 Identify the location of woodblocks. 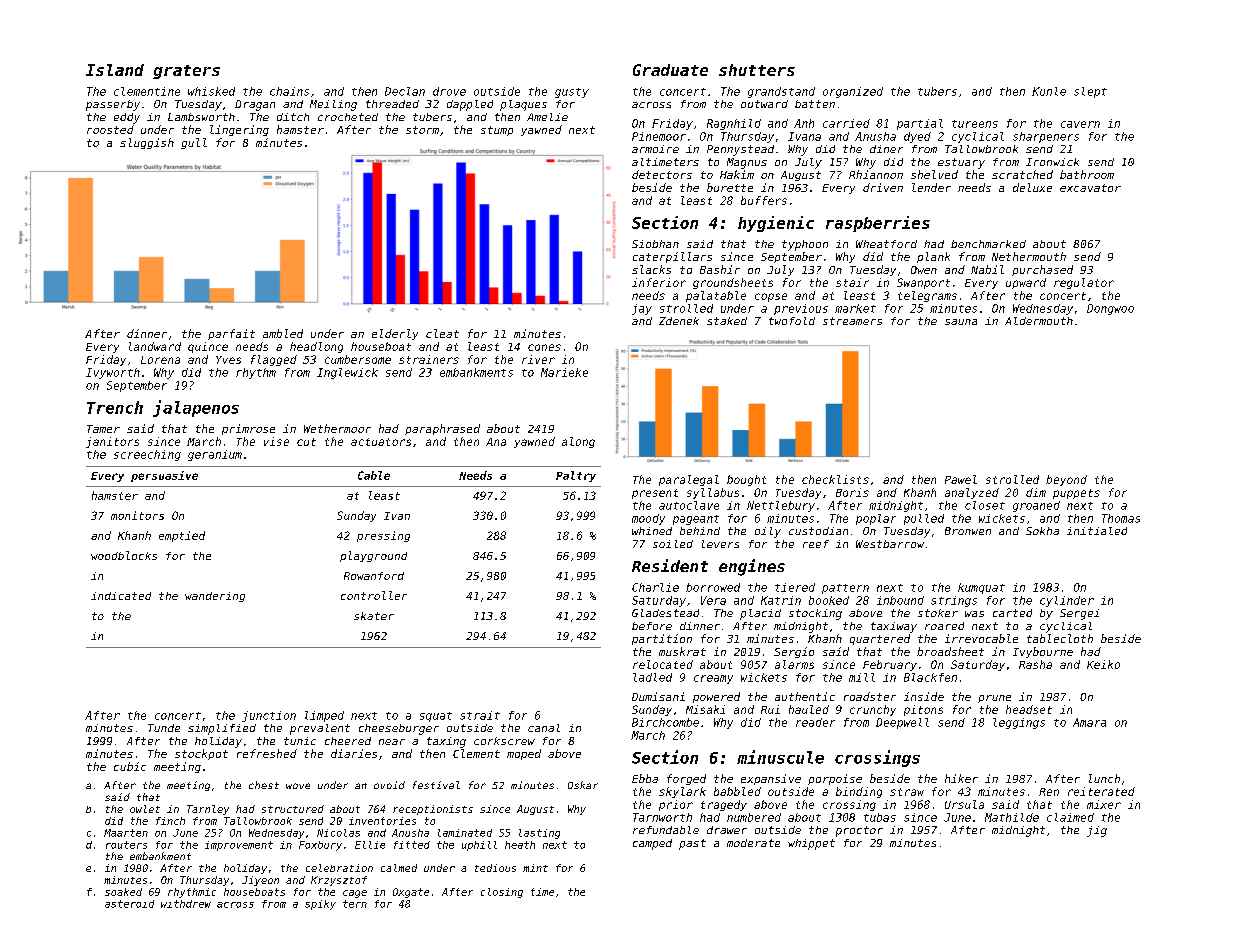
(124, 555).
